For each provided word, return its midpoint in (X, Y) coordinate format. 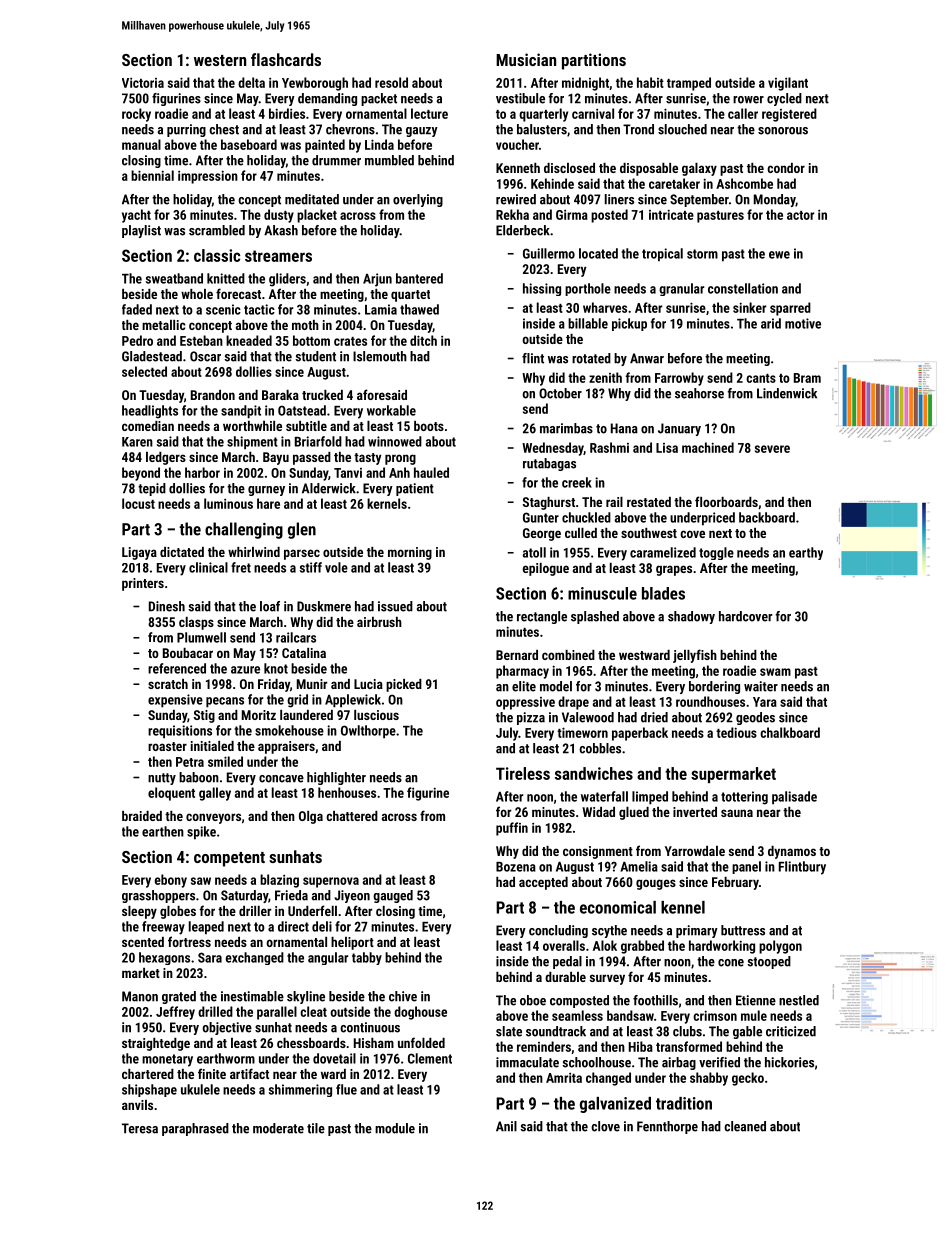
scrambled (217, 230)
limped (650, 798)
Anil (506, 1126)
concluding (558, 931)
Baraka (280, 395)
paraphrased (195, 1129)
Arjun (377, 280)
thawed (419, 309)
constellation (743, 288)
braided (142, 816)
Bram (807, 378)
